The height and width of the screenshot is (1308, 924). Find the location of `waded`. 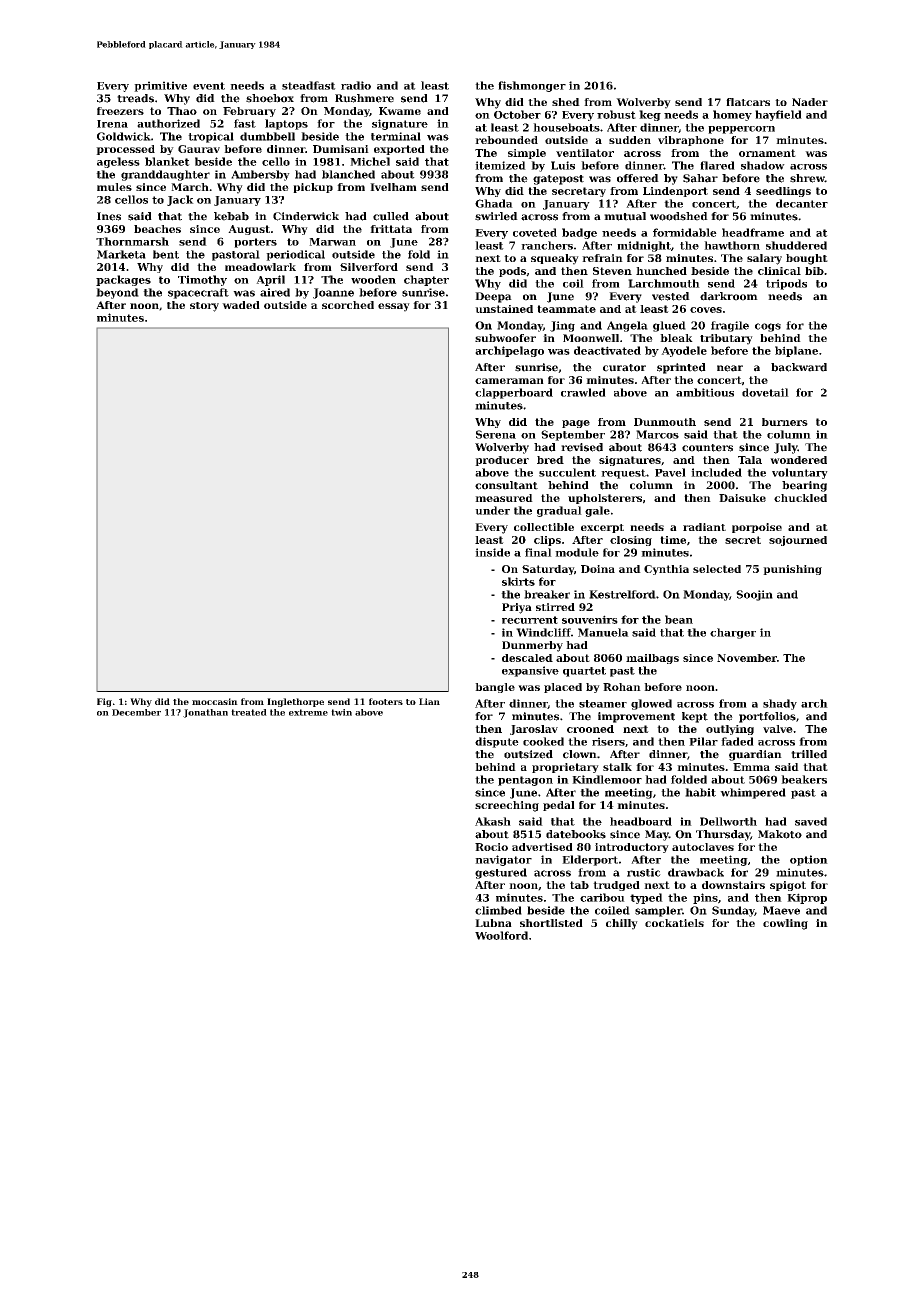

waded is located at coordinates (241, 305).
